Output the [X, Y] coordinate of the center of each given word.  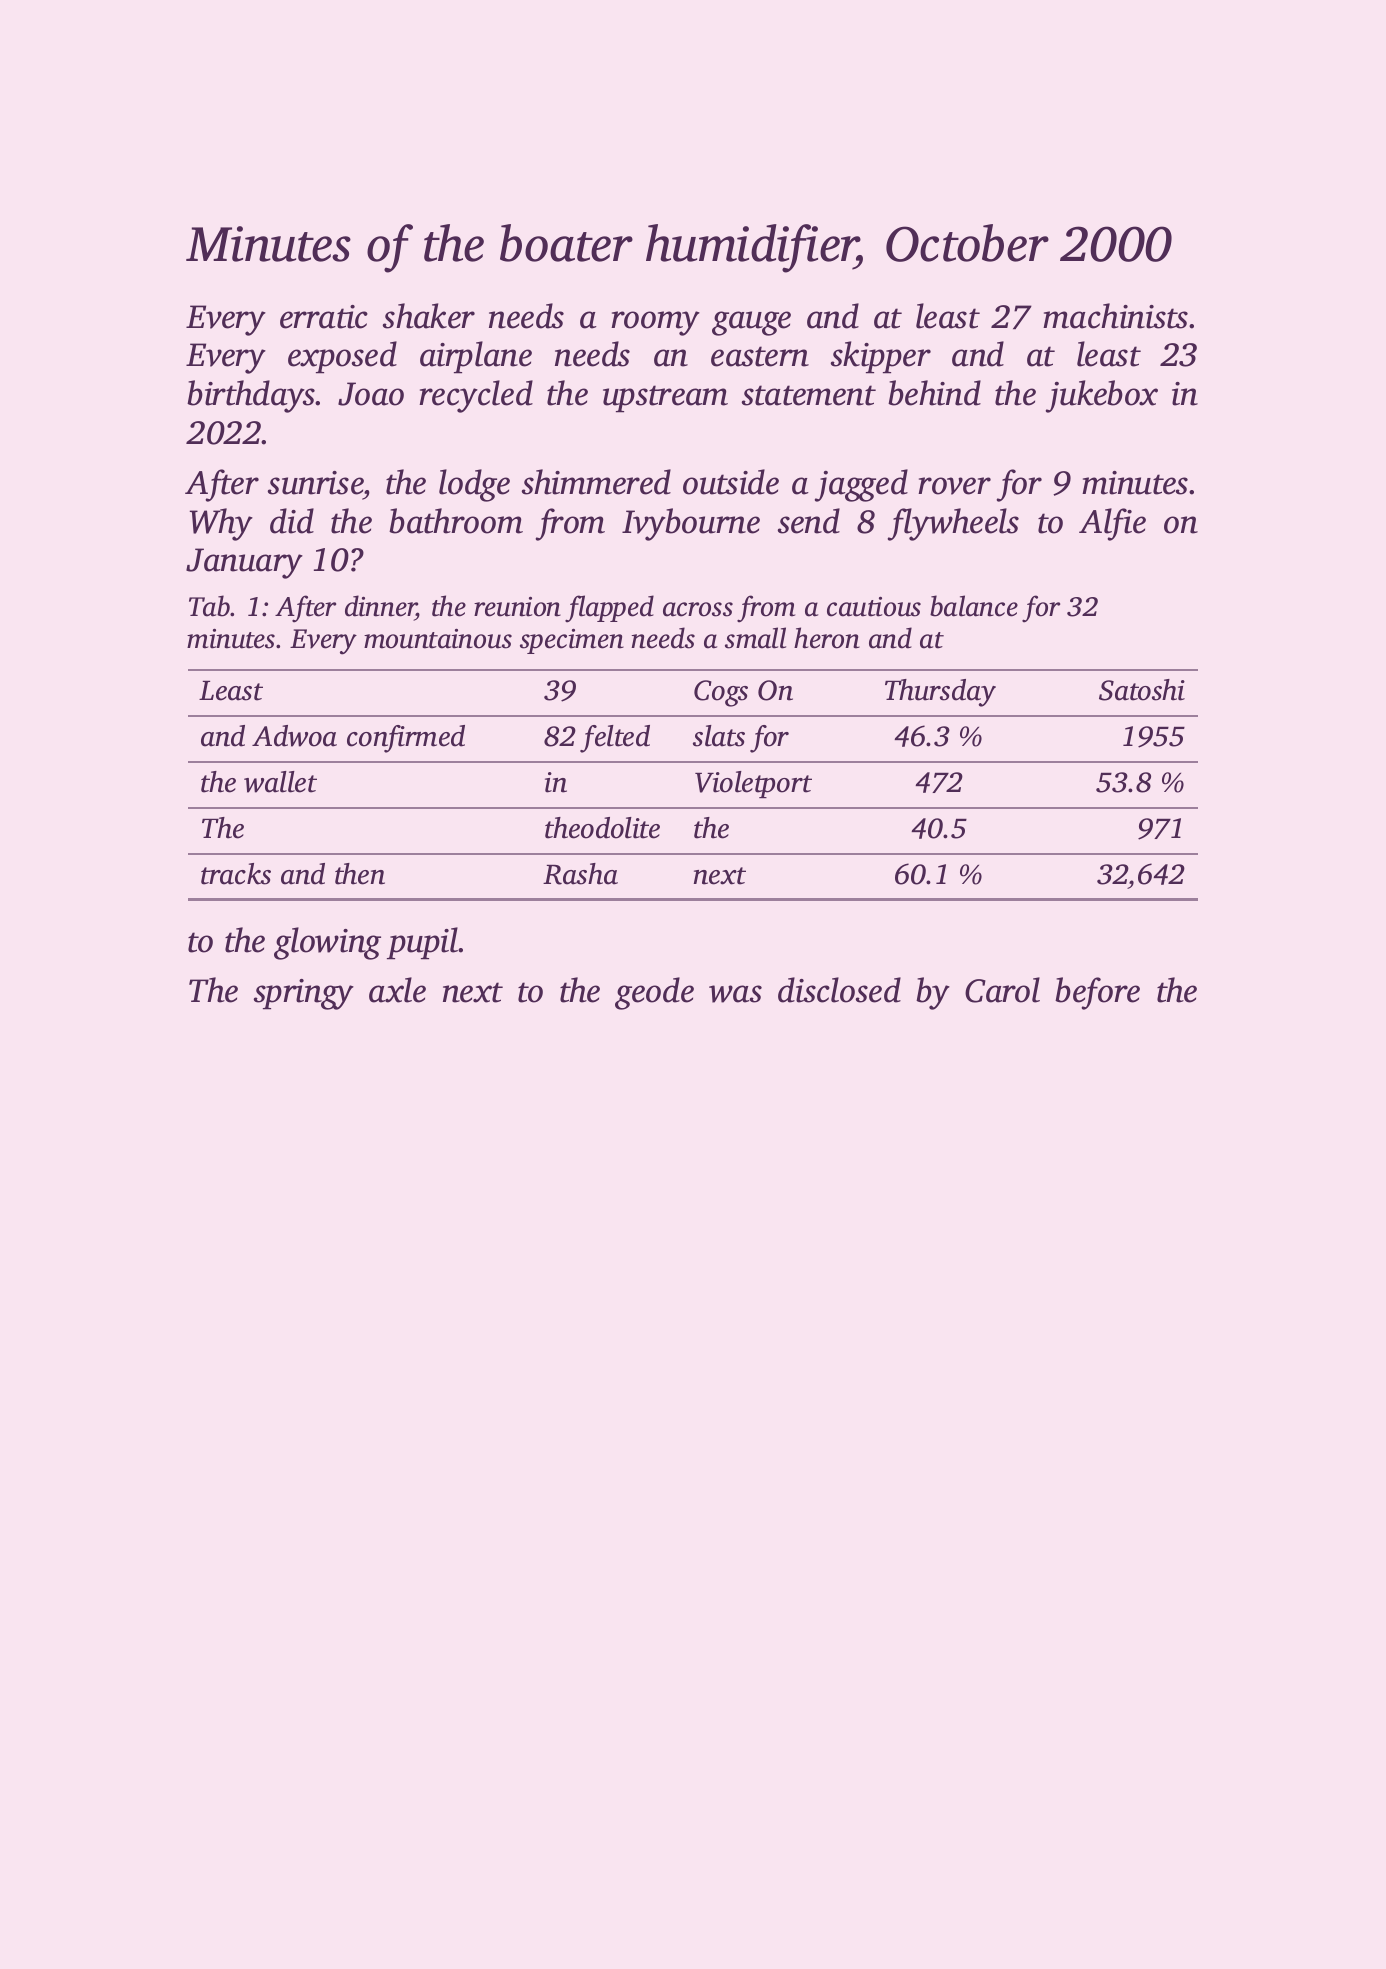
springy [304, 994]
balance [974, 606]
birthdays [251, 396]
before [1097, 993]
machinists [1115, 316]
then [360, 874]
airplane [476, 357]
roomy [655, 323]
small [755, 638]
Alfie [1112, 524]
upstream [665, 399]
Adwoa [294, 736]
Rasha [580, 874]
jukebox [1102, 396]
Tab [210, 606]
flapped [609, 609]
